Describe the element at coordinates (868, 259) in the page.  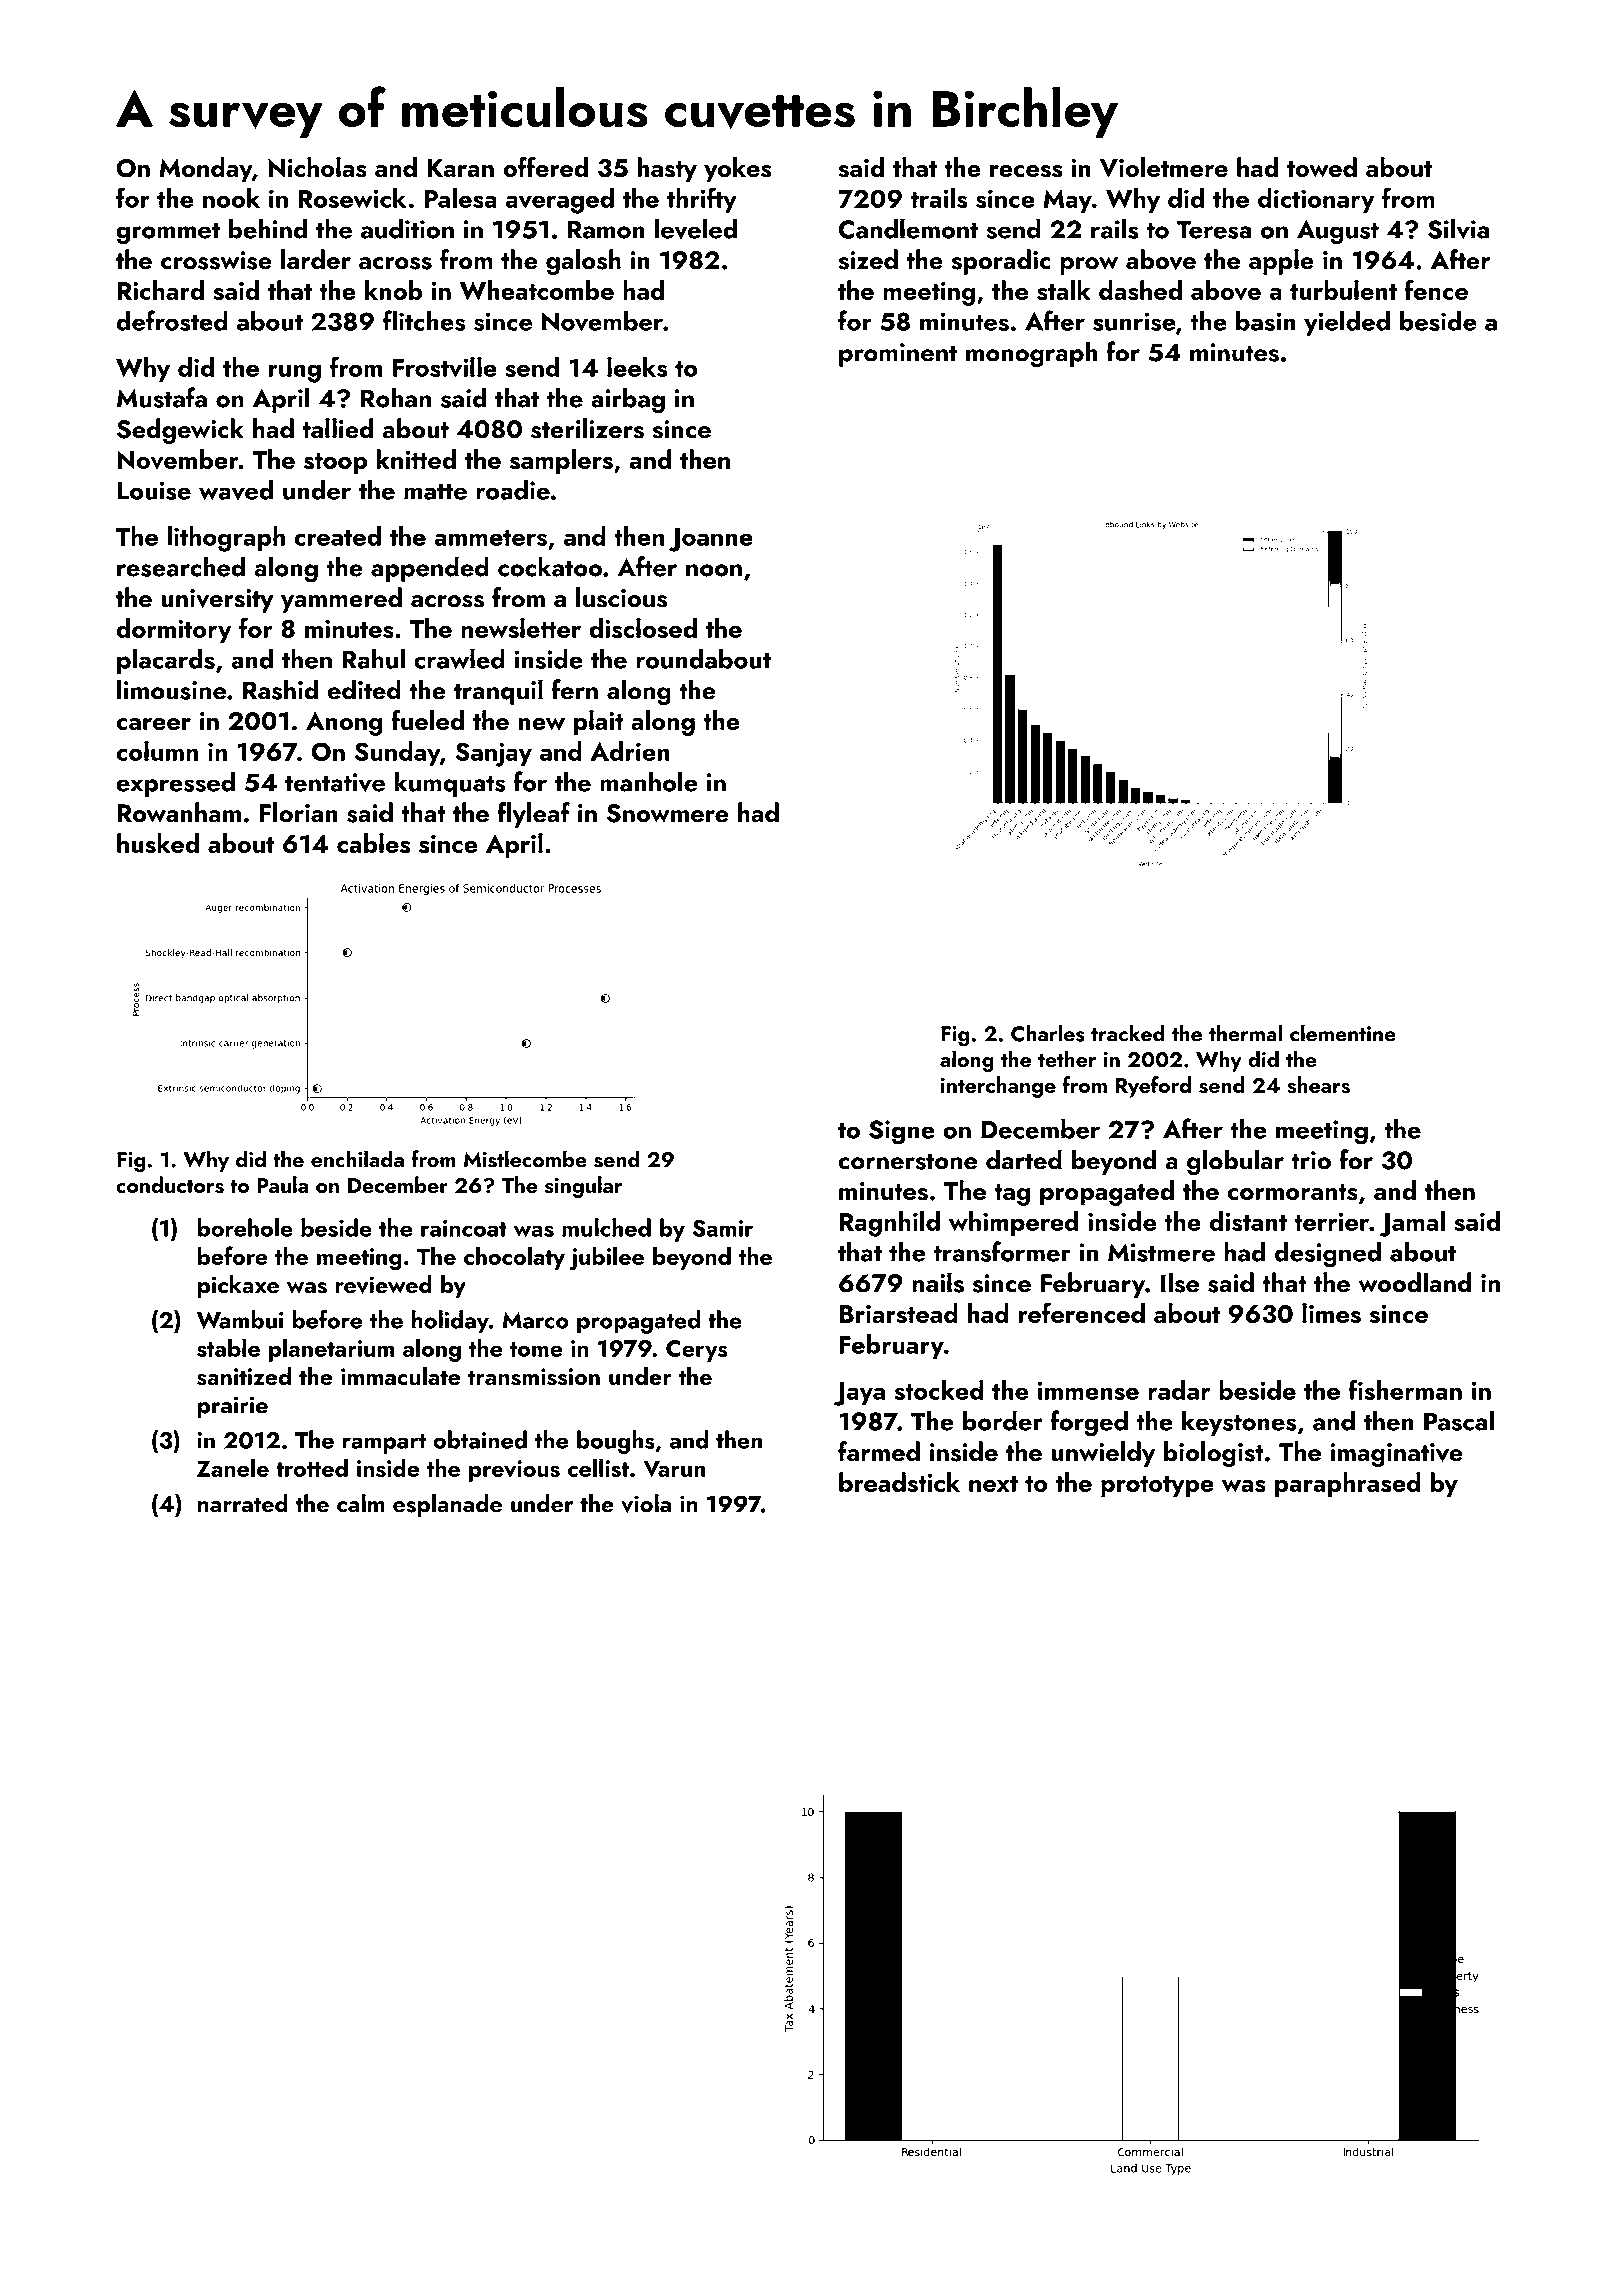
I see `sized` at that location.
